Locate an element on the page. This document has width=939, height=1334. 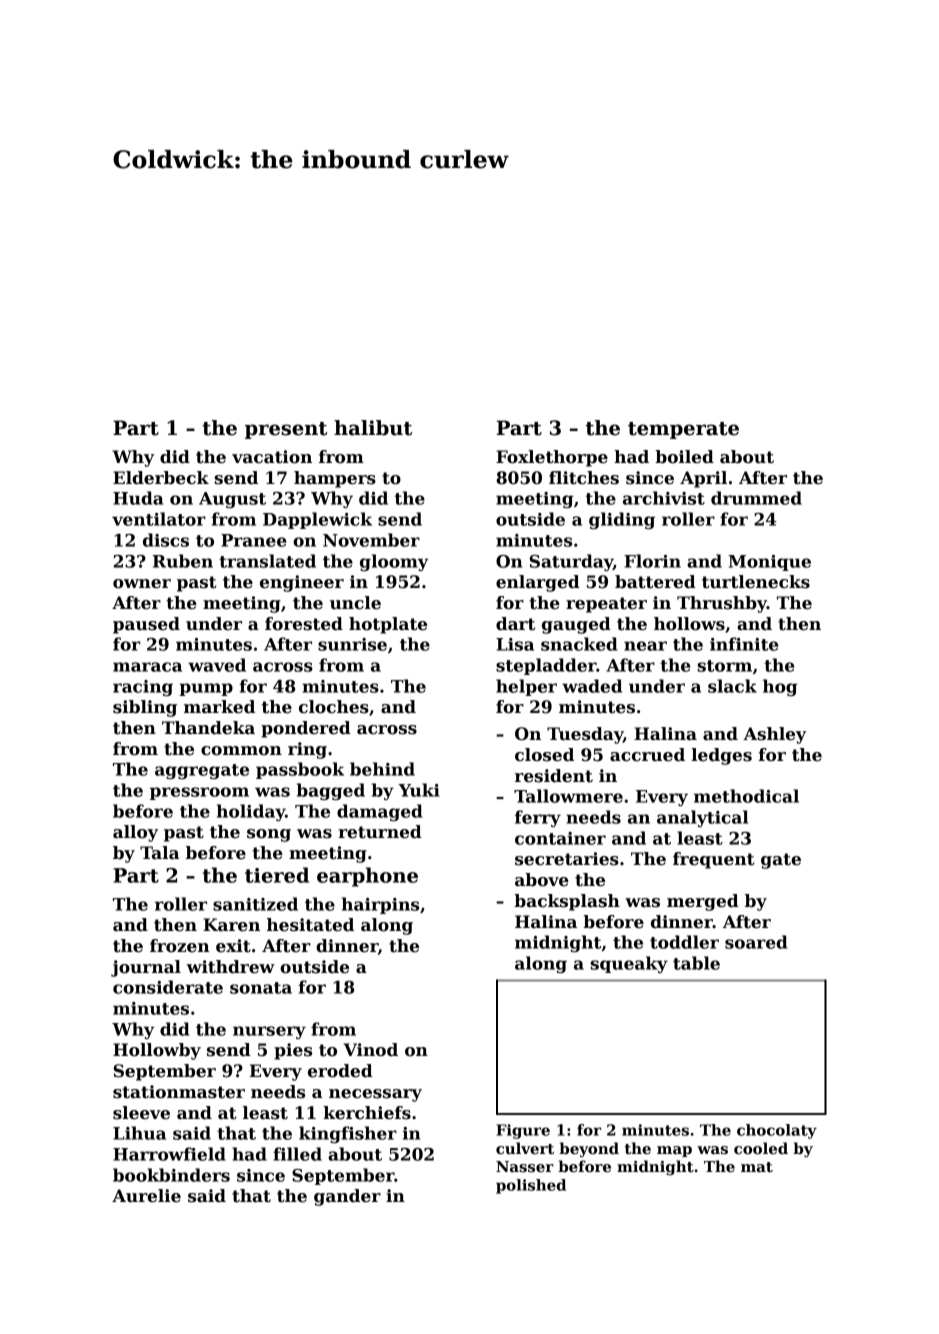
Monique is located at coordinates (769, 563).
